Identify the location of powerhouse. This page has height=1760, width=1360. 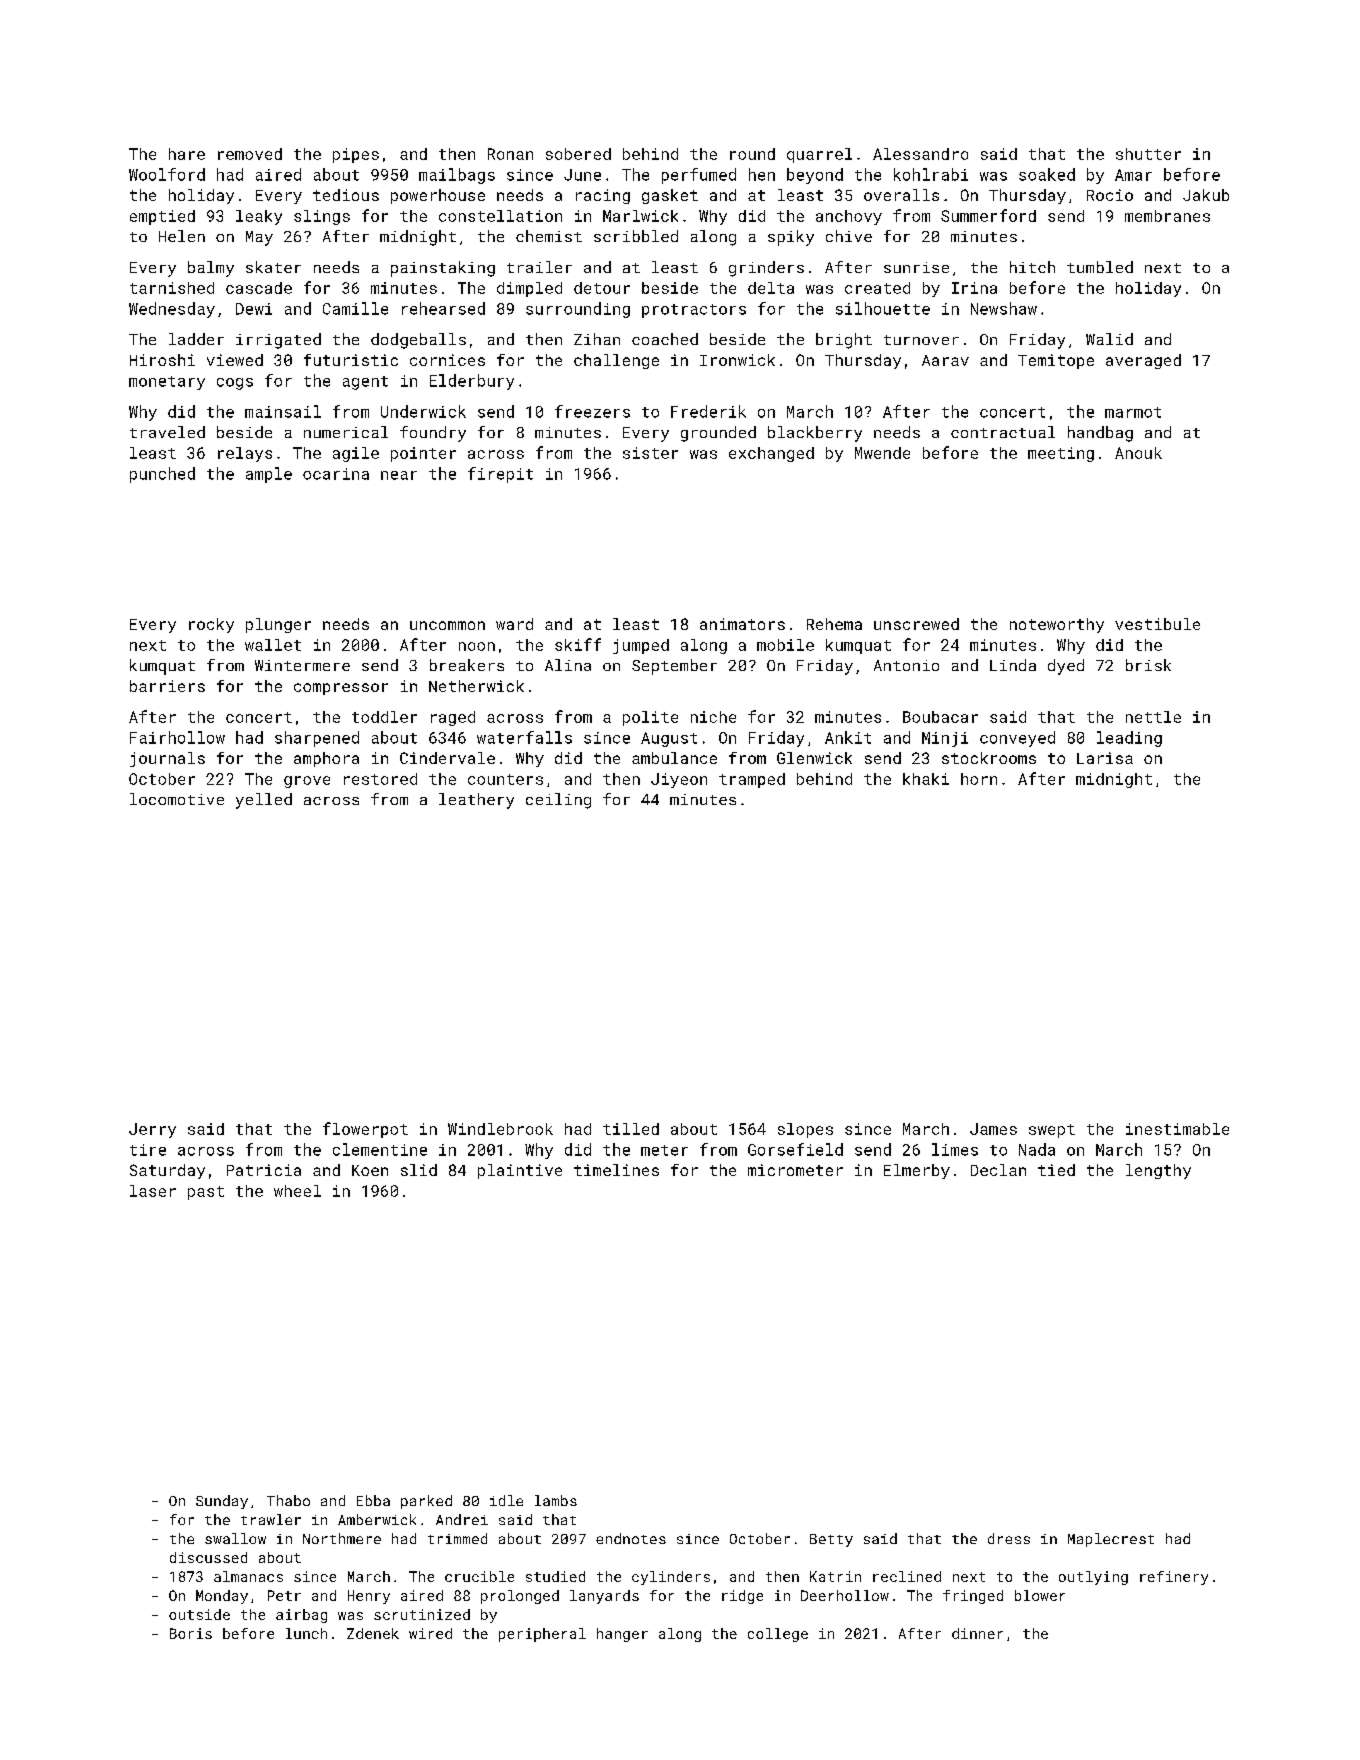
(438, 196).
